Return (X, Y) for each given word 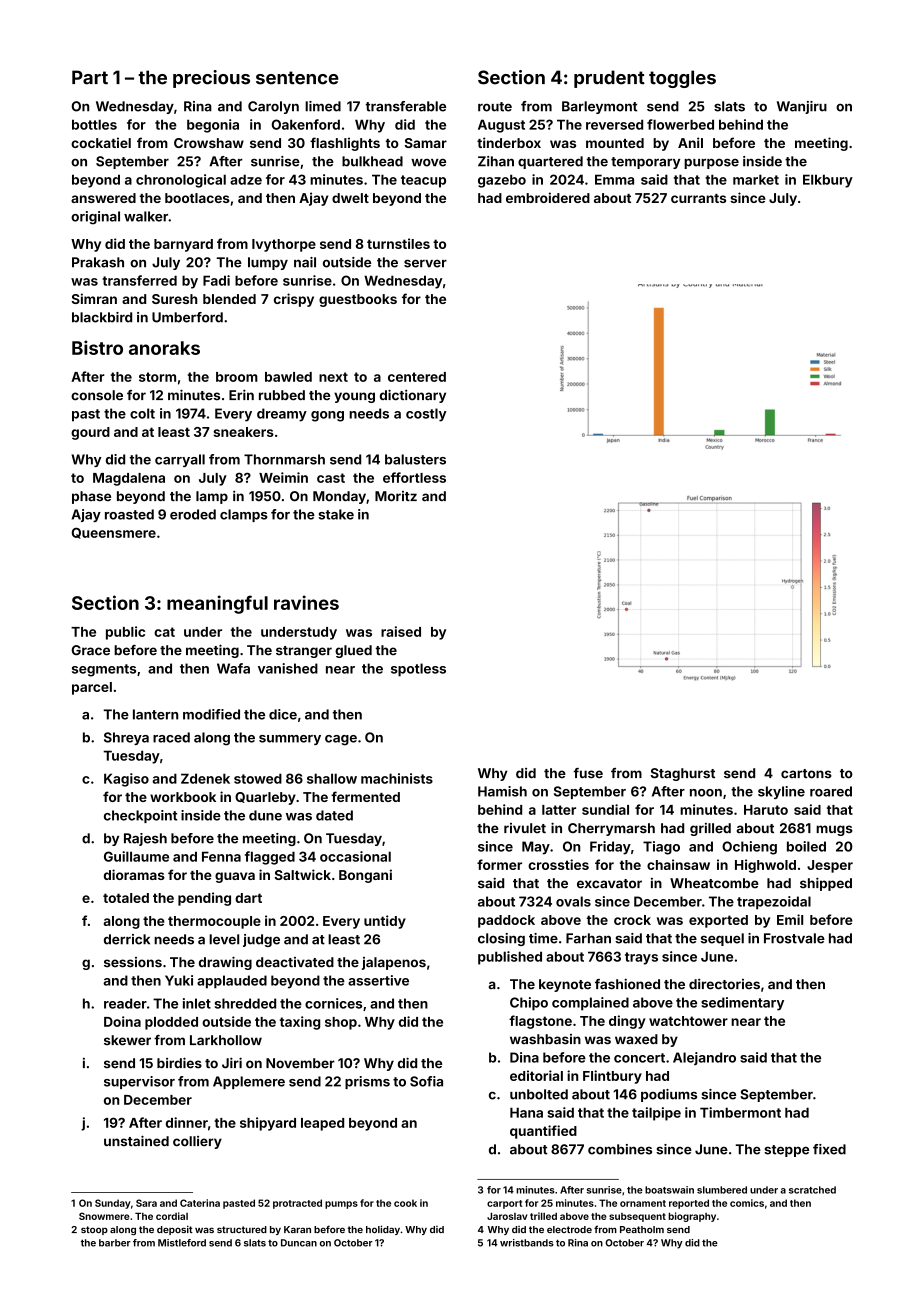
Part (90, 77)
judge (261, 940)
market (756, 179)
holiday (383, 1230)
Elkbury (828, 181)
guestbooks (358, 300)
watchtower (688, 1021)
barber (115, 1243)
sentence (297, 78)
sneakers (243, 432)
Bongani (365, 876)
